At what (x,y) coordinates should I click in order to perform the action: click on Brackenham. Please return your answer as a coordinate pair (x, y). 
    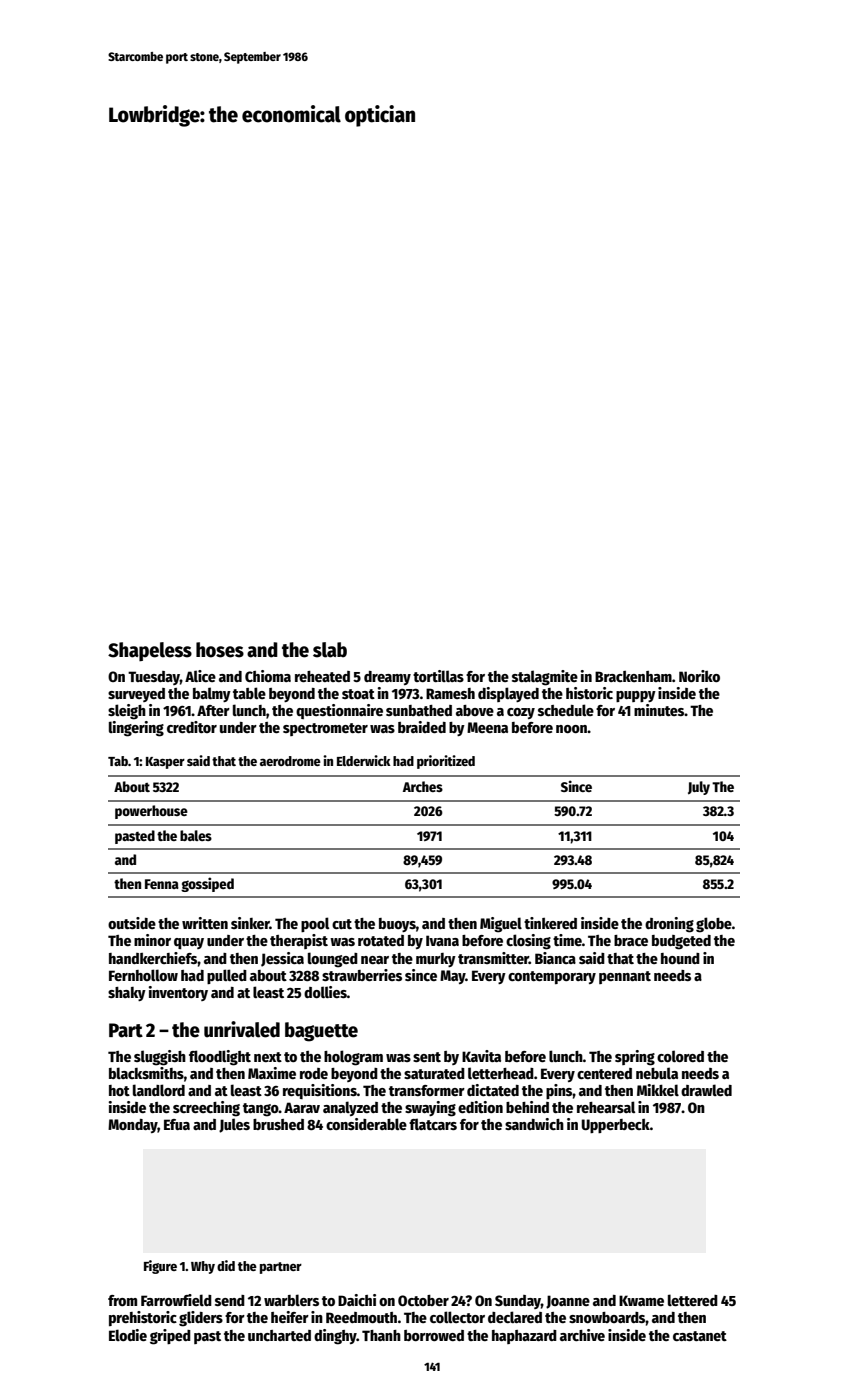
    Looking at the image, I should click on (633, 676).
